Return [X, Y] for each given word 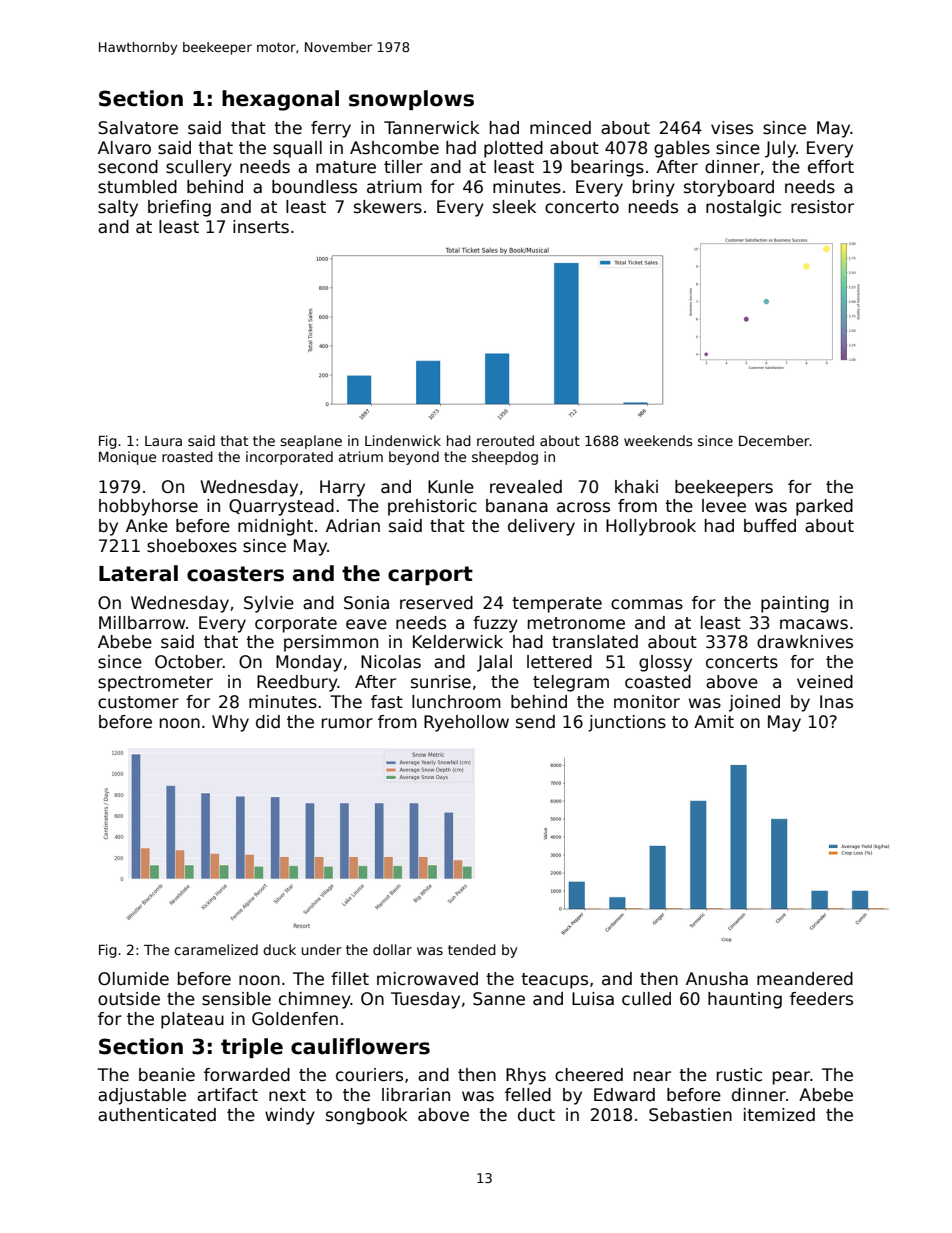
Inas [836, 702]
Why [230, 723]
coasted [658, 682]
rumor [347, 723]
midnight [275, 527]
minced [560, 128]
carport [430, 575]
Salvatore [138, 128]
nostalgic [743, 208]
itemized [779, 1115]
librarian [416, 1095]
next [287, 1095]
